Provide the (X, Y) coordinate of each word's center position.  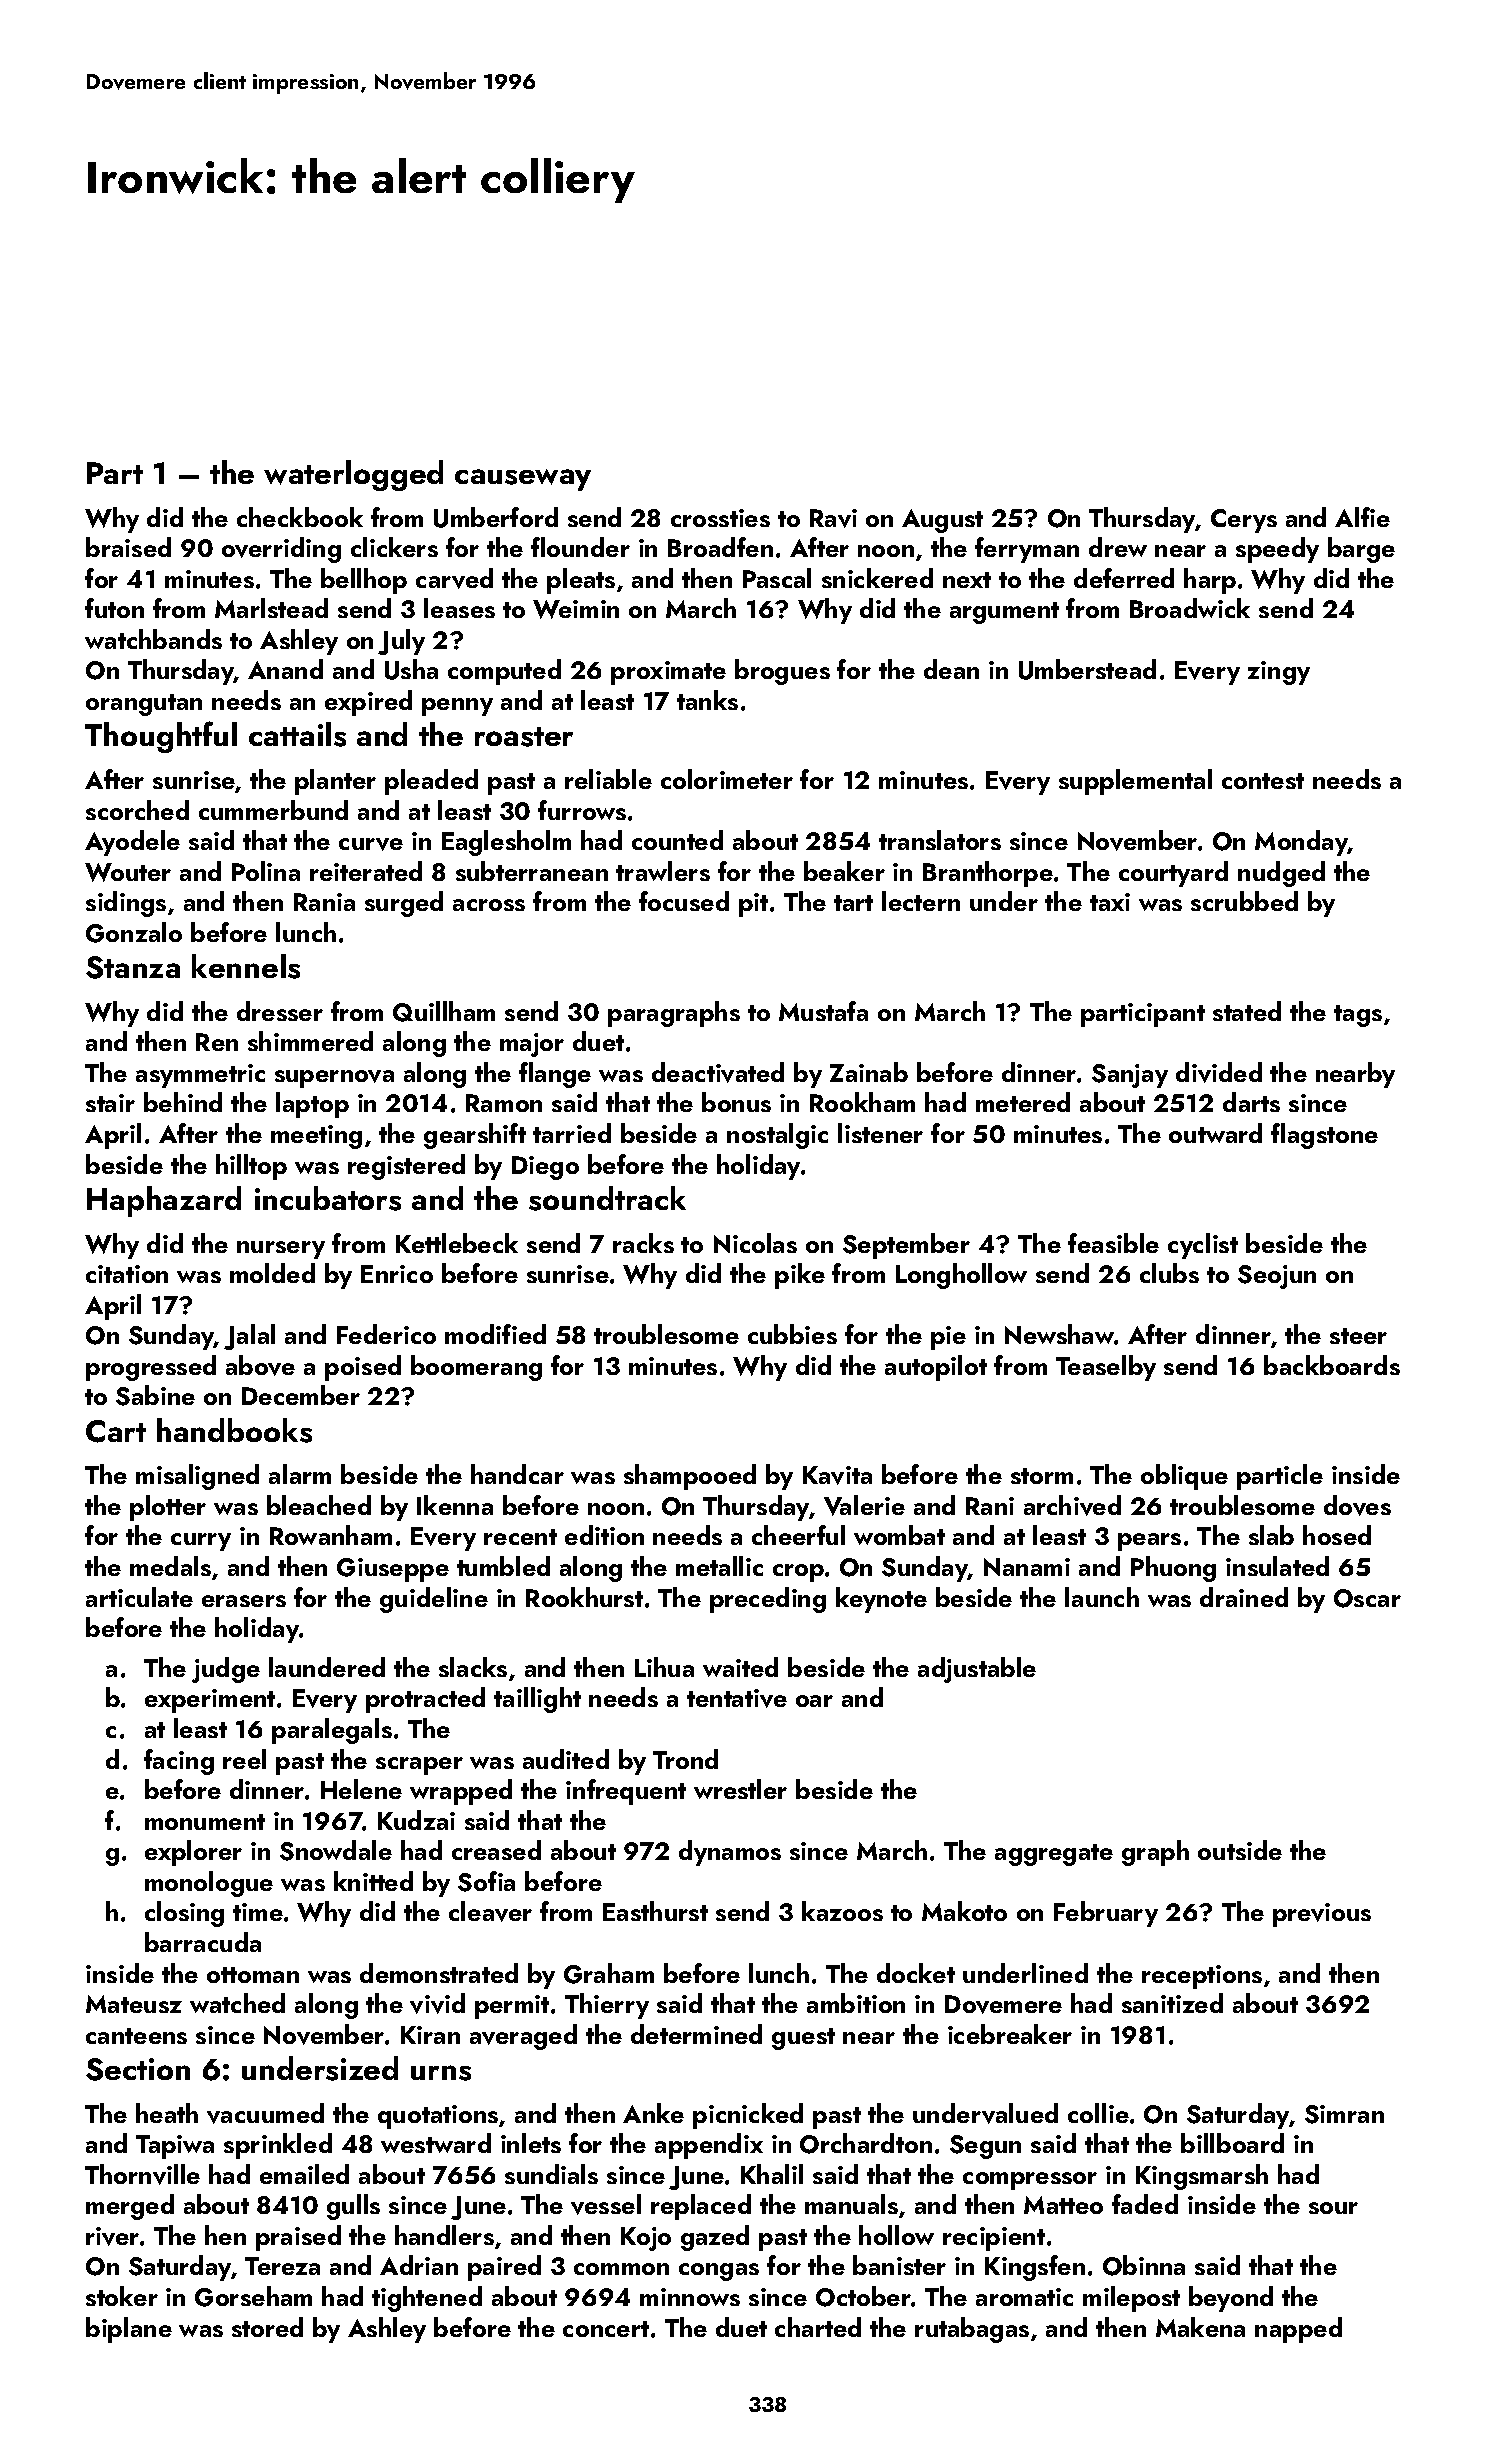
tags (1358, 1016)
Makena (1200, 2327)
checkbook (300, 517)
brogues (782, 672)
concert (606, 2329)
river (112, 2236)
